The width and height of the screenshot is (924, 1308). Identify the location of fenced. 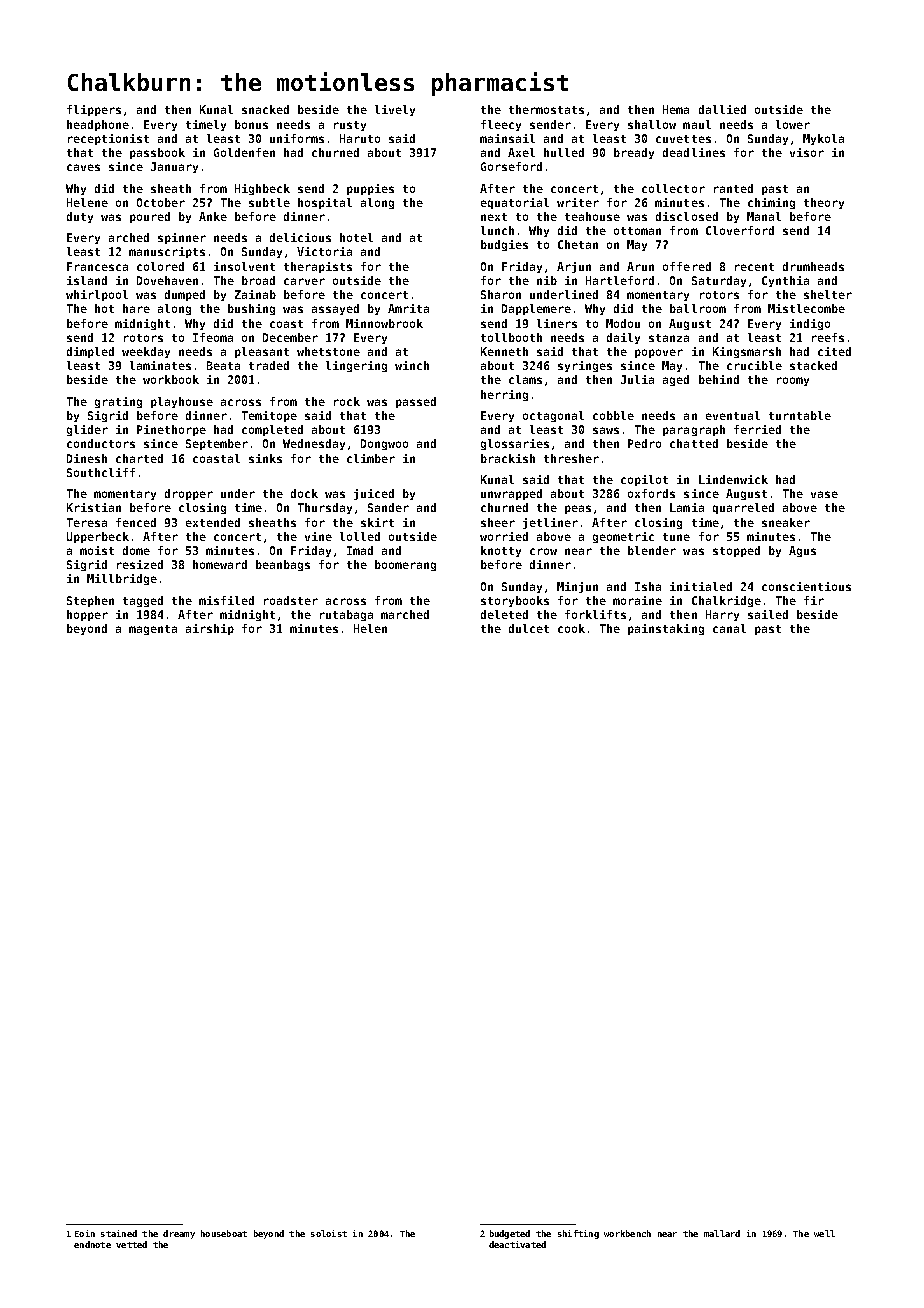
(136, 522).
